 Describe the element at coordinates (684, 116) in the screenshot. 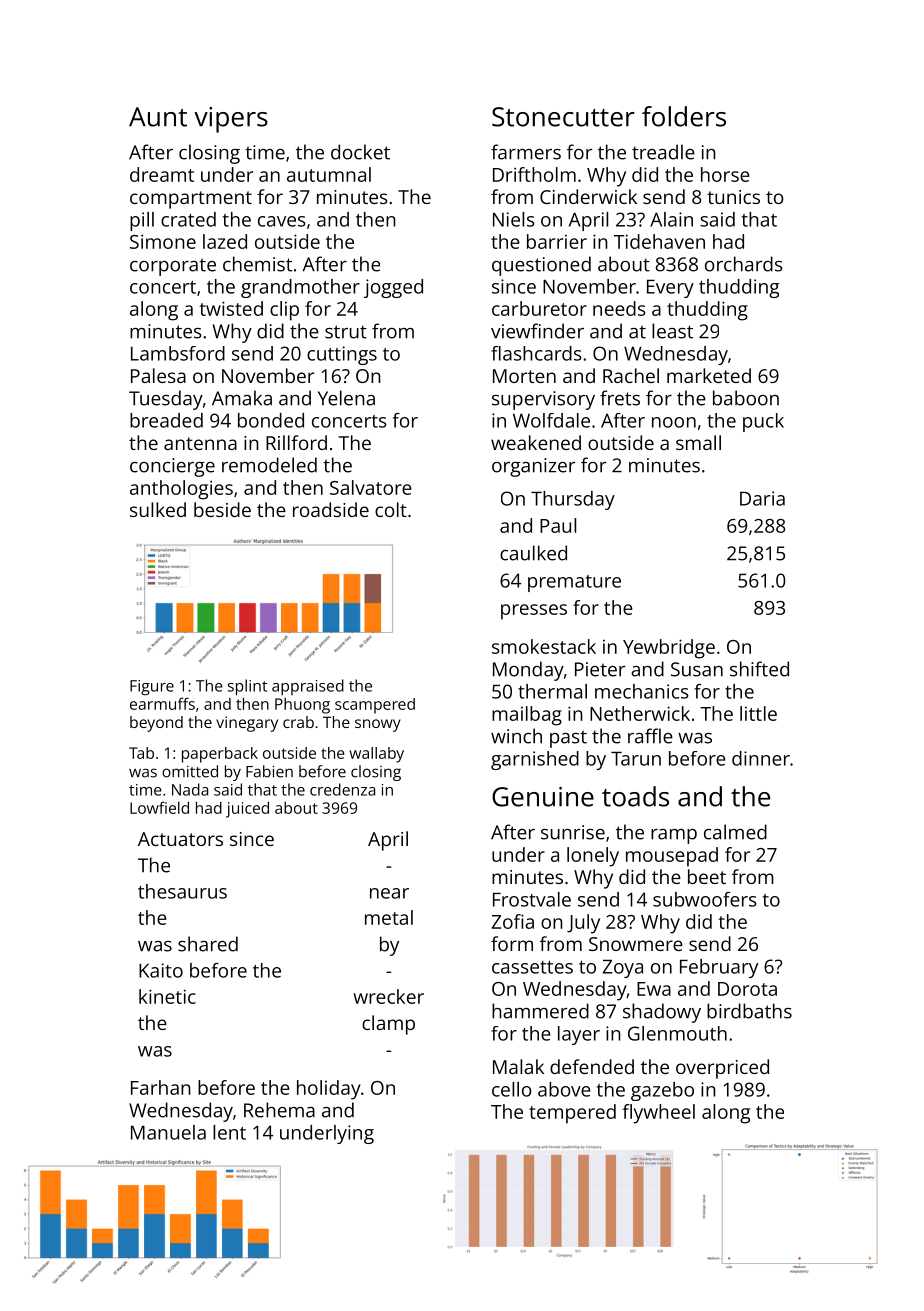

I see `folders` at that location.
